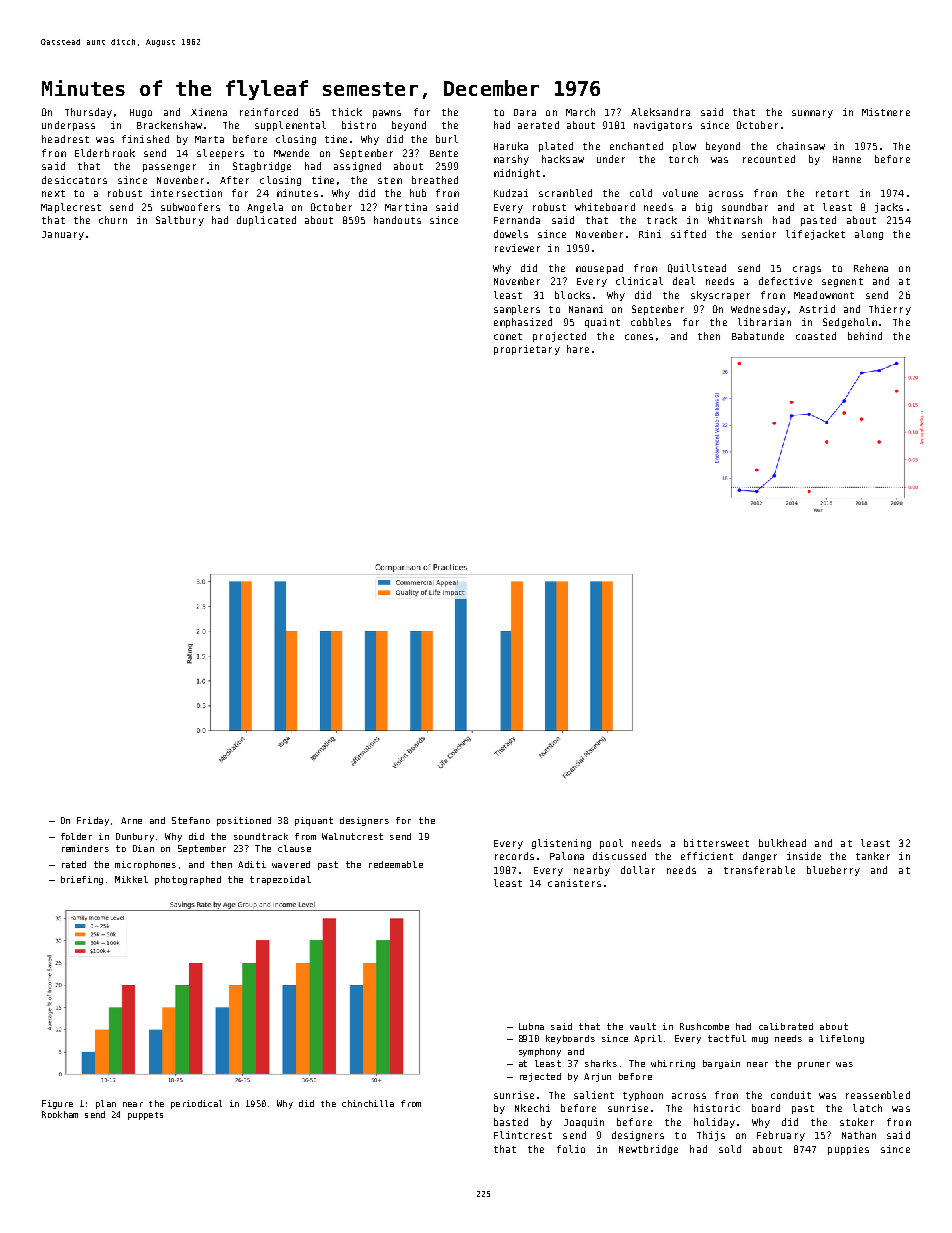 The height and width of the page is (1233, 952). Describe the element at coordinates (758, 336) in the page. I see `Babatunde` at that location.
